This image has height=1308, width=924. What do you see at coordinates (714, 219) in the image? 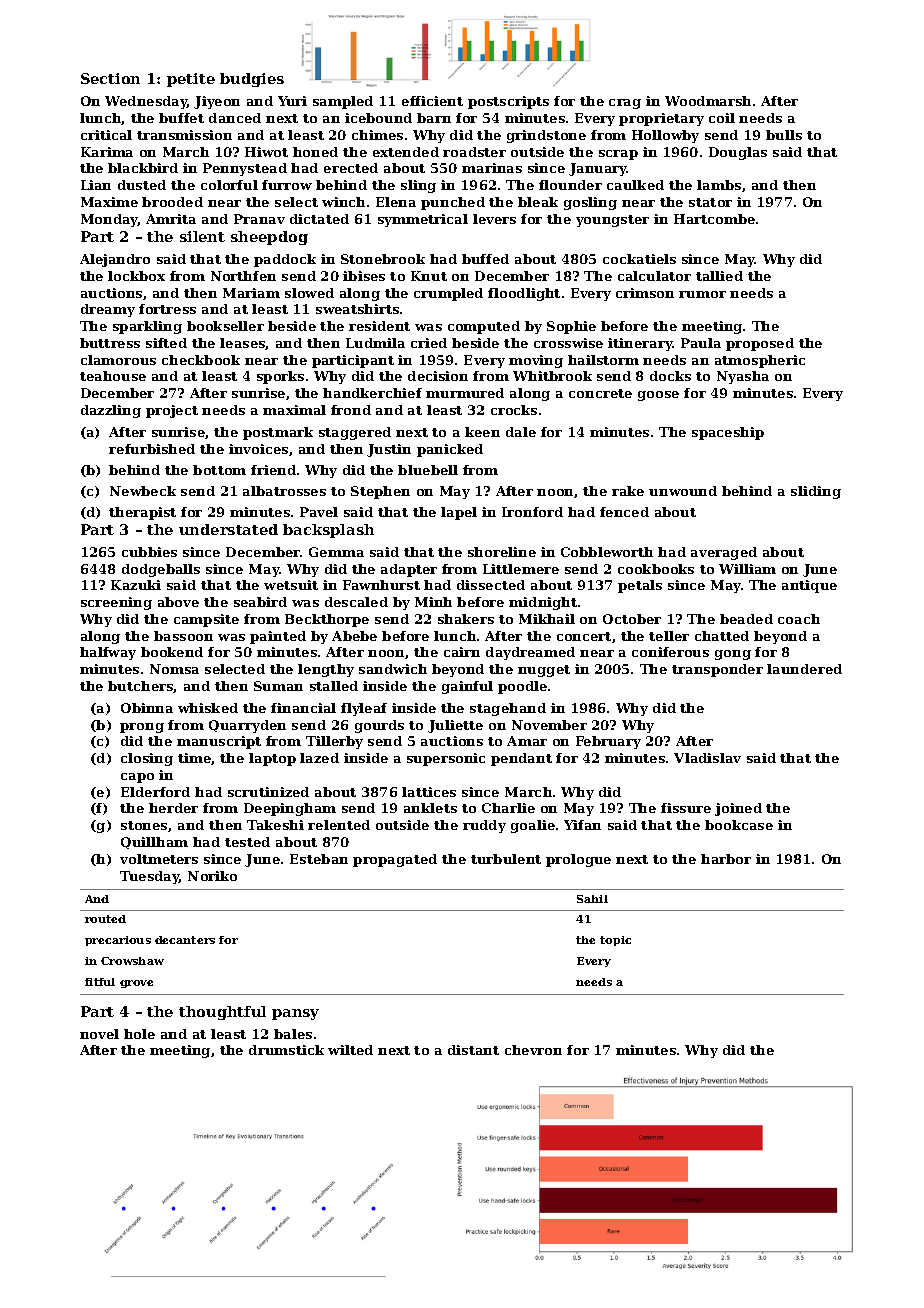
I see `Hartcombe` at bounding box center [714, 219].
